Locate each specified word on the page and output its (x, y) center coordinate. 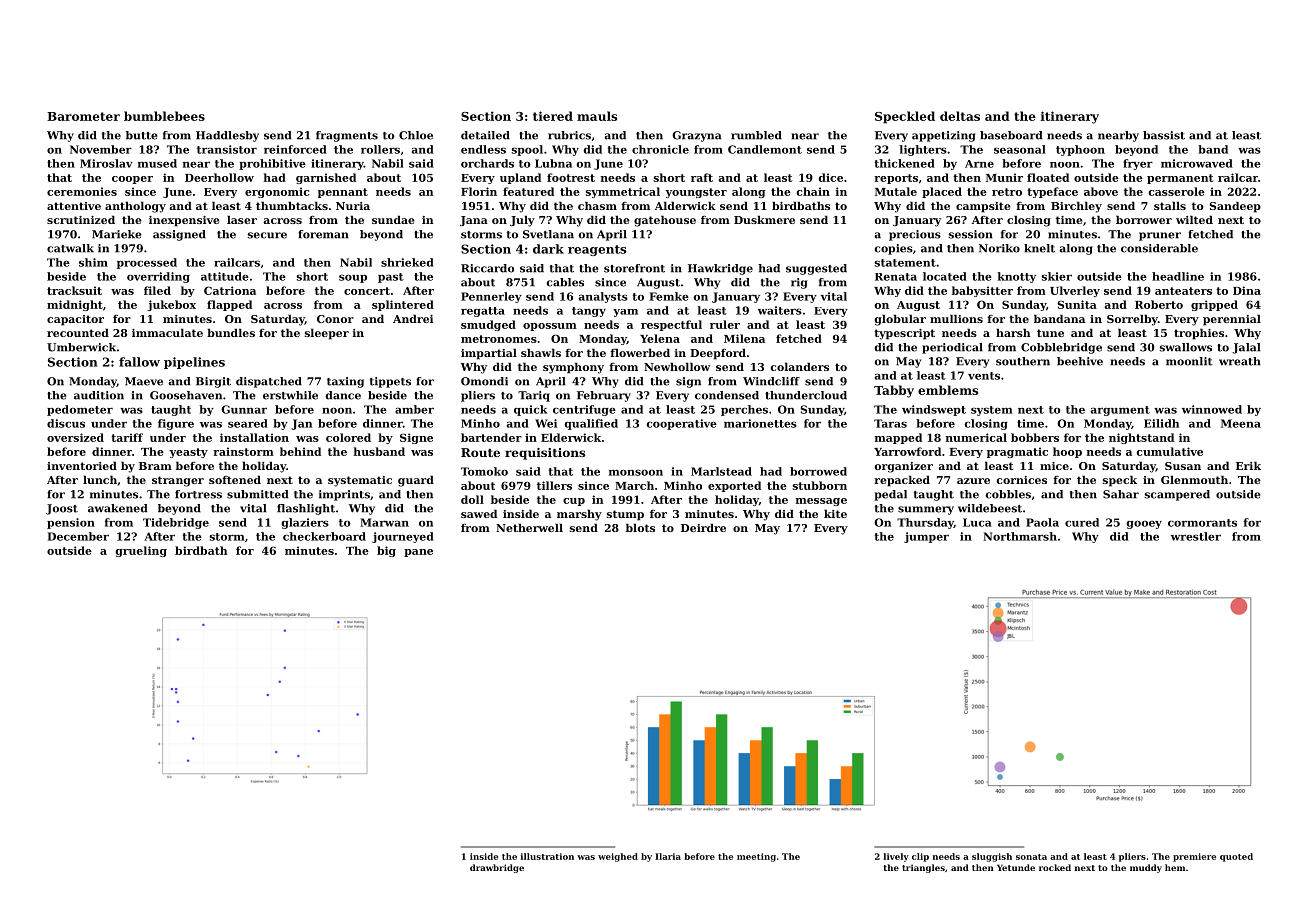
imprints (344, 495)
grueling (141, 551)
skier (1057, 276)
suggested (816, 269)
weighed (618, 857)
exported (734, 486)
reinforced (295, 149)
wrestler (1196, 536)
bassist (1164, 135)
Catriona (230, 290)
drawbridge (497, 868)
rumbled (756, 135)
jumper (926, 537)
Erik (1248, 465)
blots (640, 527)
